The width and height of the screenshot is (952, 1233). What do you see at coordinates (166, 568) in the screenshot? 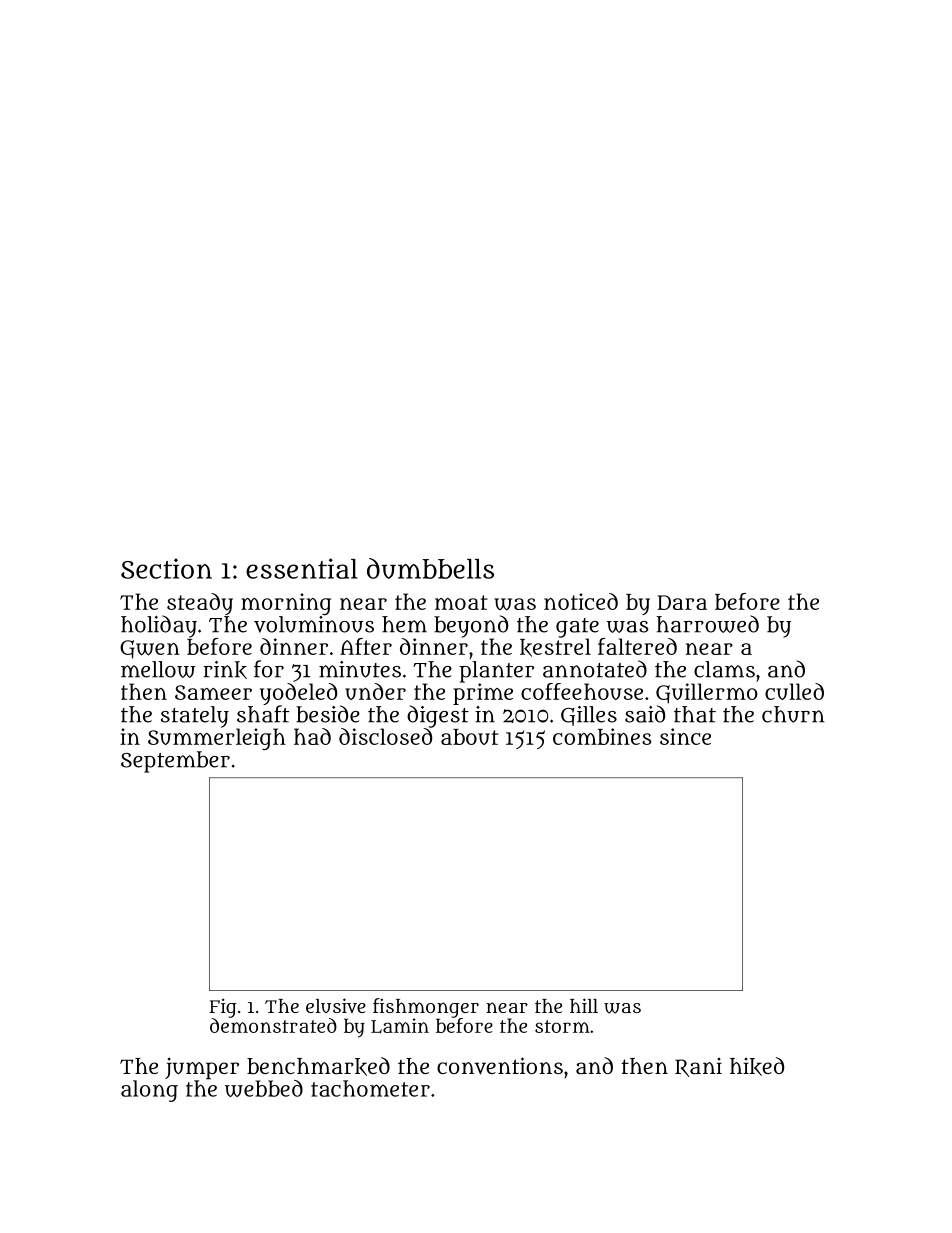
I see `Section` at bounding box center [166, 568].
